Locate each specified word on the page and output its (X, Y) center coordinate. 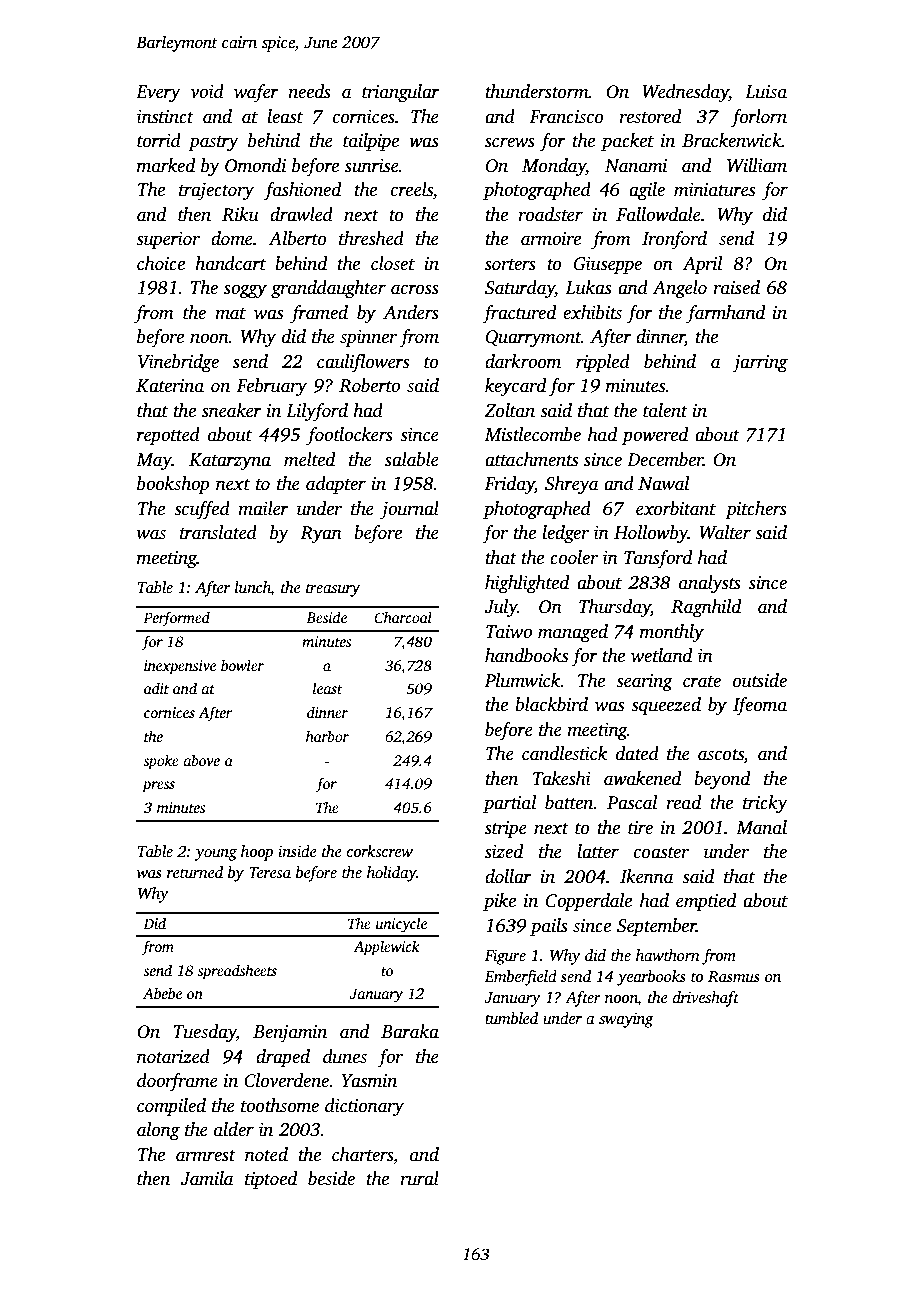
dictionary (364, 1107)
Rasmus (734, 976)
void (207, 91)
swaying (626, 1020)
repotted (168, 436)
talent (665, 410)
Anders (411, 312)
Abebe (162, 993)
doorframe (177, 1082)
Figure (505, 957)
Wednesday (685, 93)
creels (412, 189)
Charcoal (403, 617)
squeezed (666, 706)
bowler (242, 665)
